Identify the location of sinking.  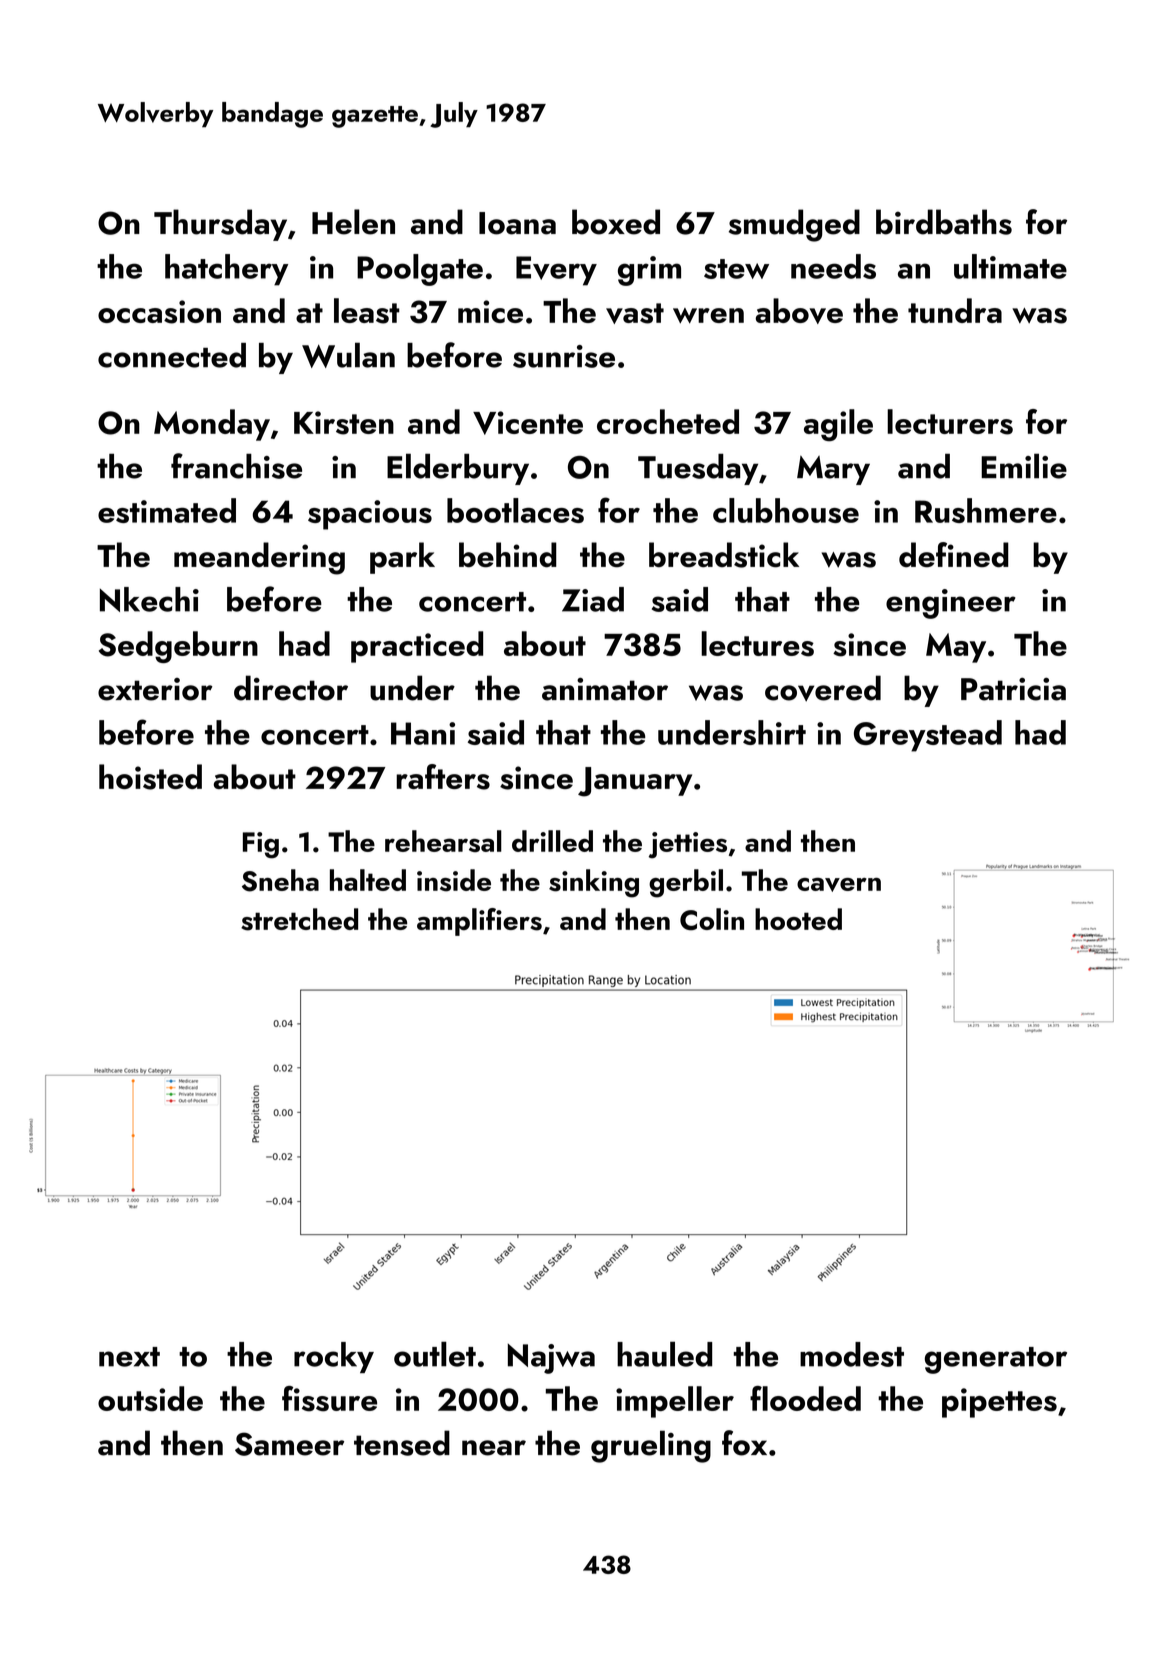
(594, 883).
